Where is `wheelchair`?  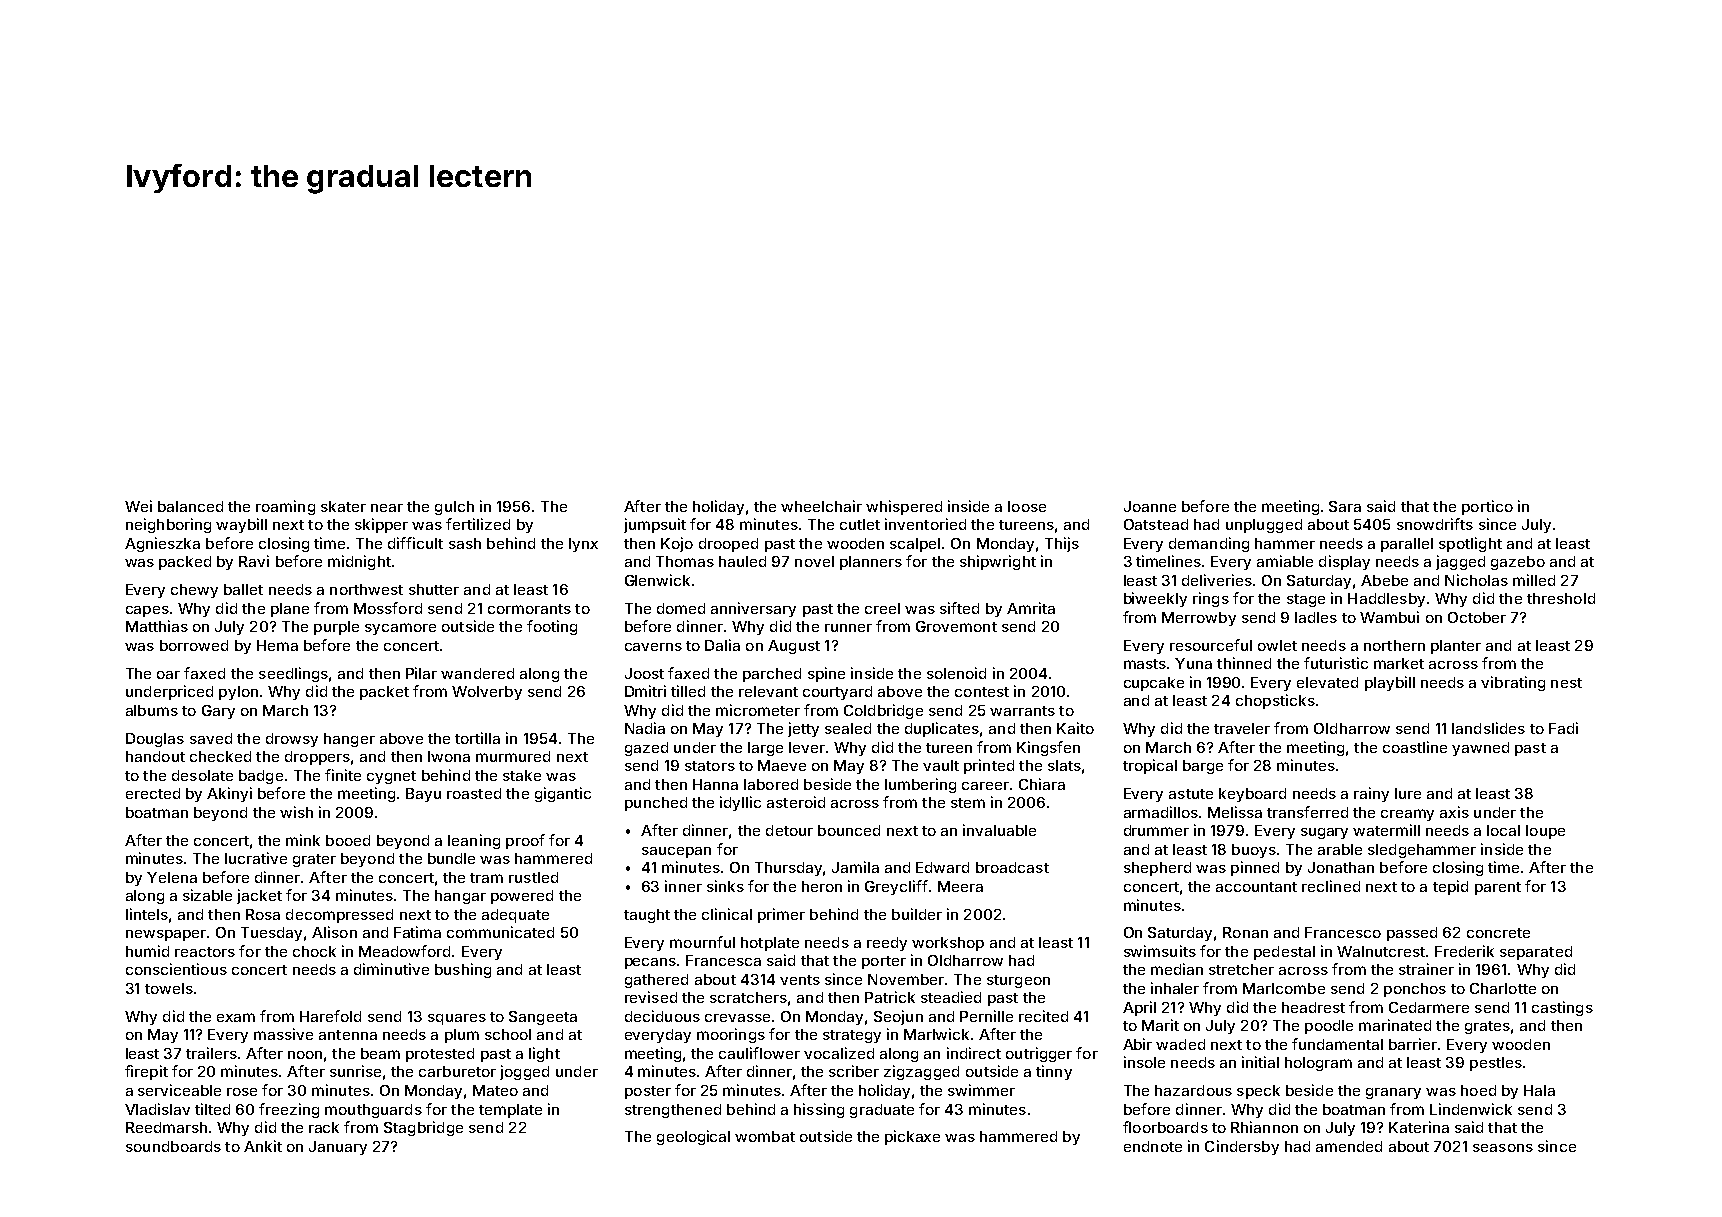
wheelchair is located at coordinates (821, 506).
